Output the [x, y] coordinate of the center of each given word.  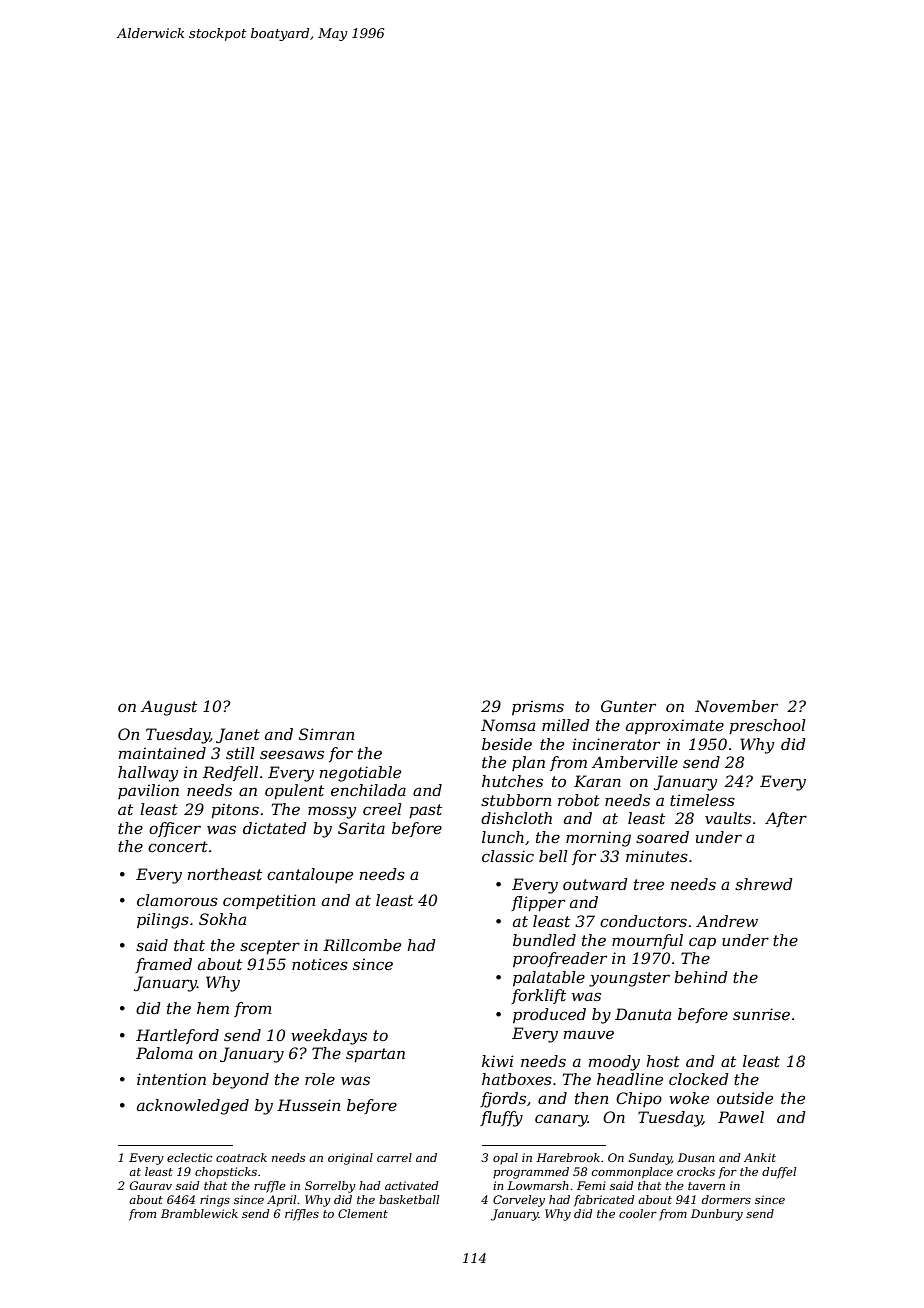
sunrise [761, 1014]
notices [320, 964]
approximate [675, 726]
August [169, 708]
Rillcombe [362, 945]
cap [702, 943]
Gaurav [151, 1185]
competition [269, 901]
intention [171, 1079]
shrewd [763, 884]
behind [700, 977]
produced [549, 1015]
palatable [549, 978]
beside [507, 744]
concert [178, 846]
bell [553, 856]
